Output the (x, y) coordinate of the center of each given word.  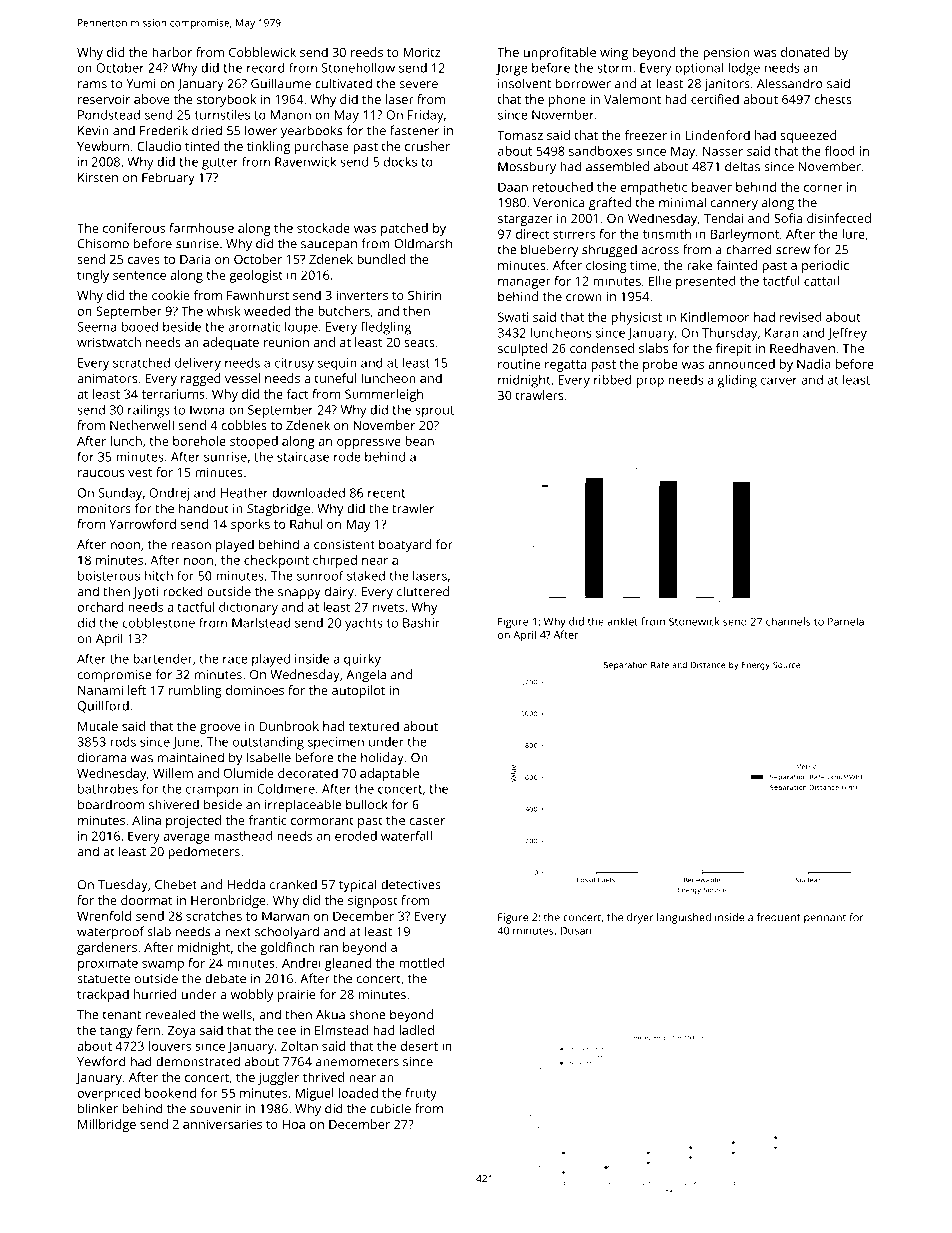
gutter (220, 164)
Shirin (424, 295)
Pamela (846, 621)
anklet (622, 621)
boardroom (111, 804)
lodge (744, 69)
